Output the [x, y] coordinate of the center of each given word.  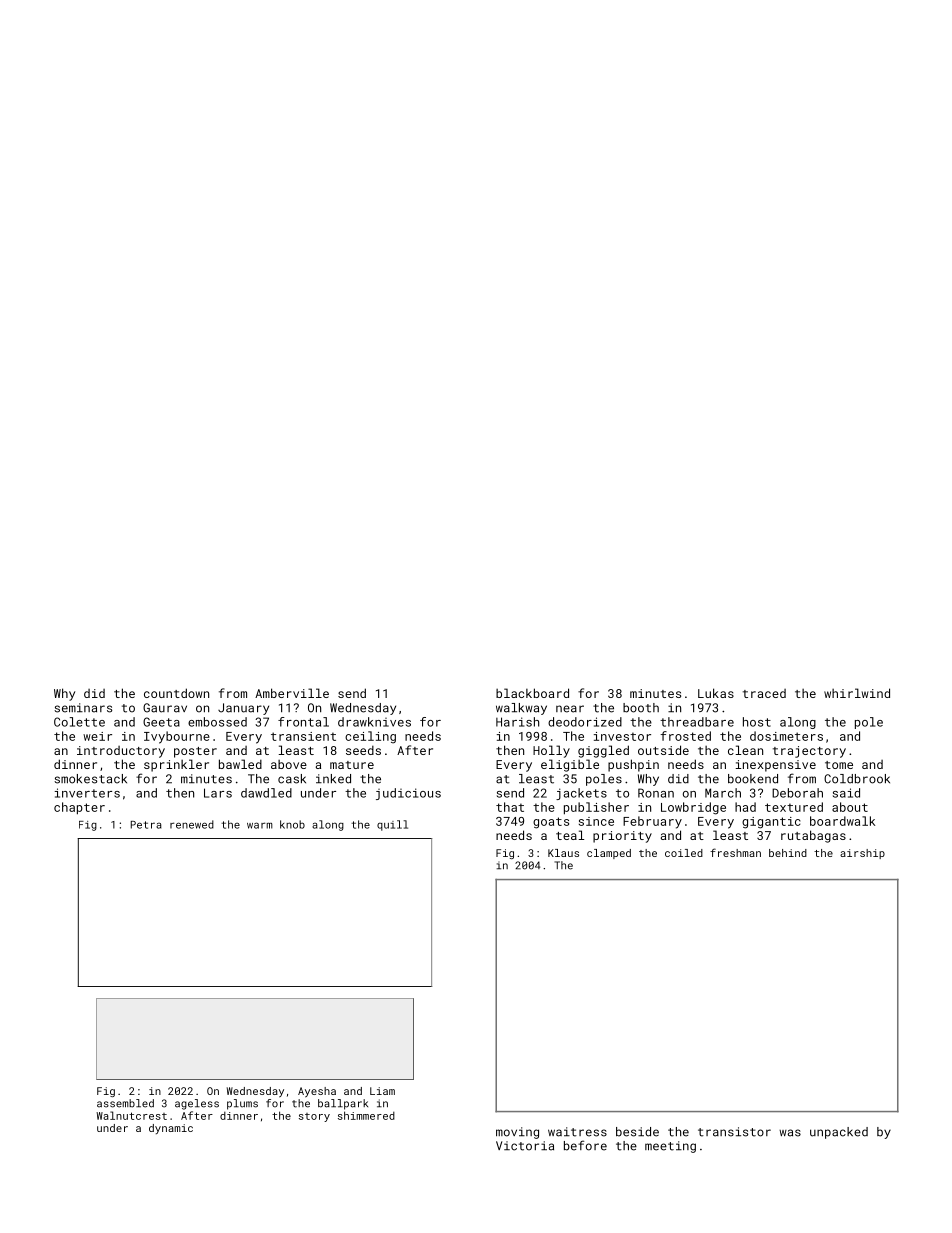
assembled [125, 1103]
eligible [570, 765]
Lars [218, 793]
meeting [670, 1147]
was [790, 1133]
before [585, 1145]
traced [764, 693]
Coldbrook [857, 779]
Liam [382, 1091]
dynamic [171, 1129]
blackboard [532, 693]
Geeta [161, 722]
